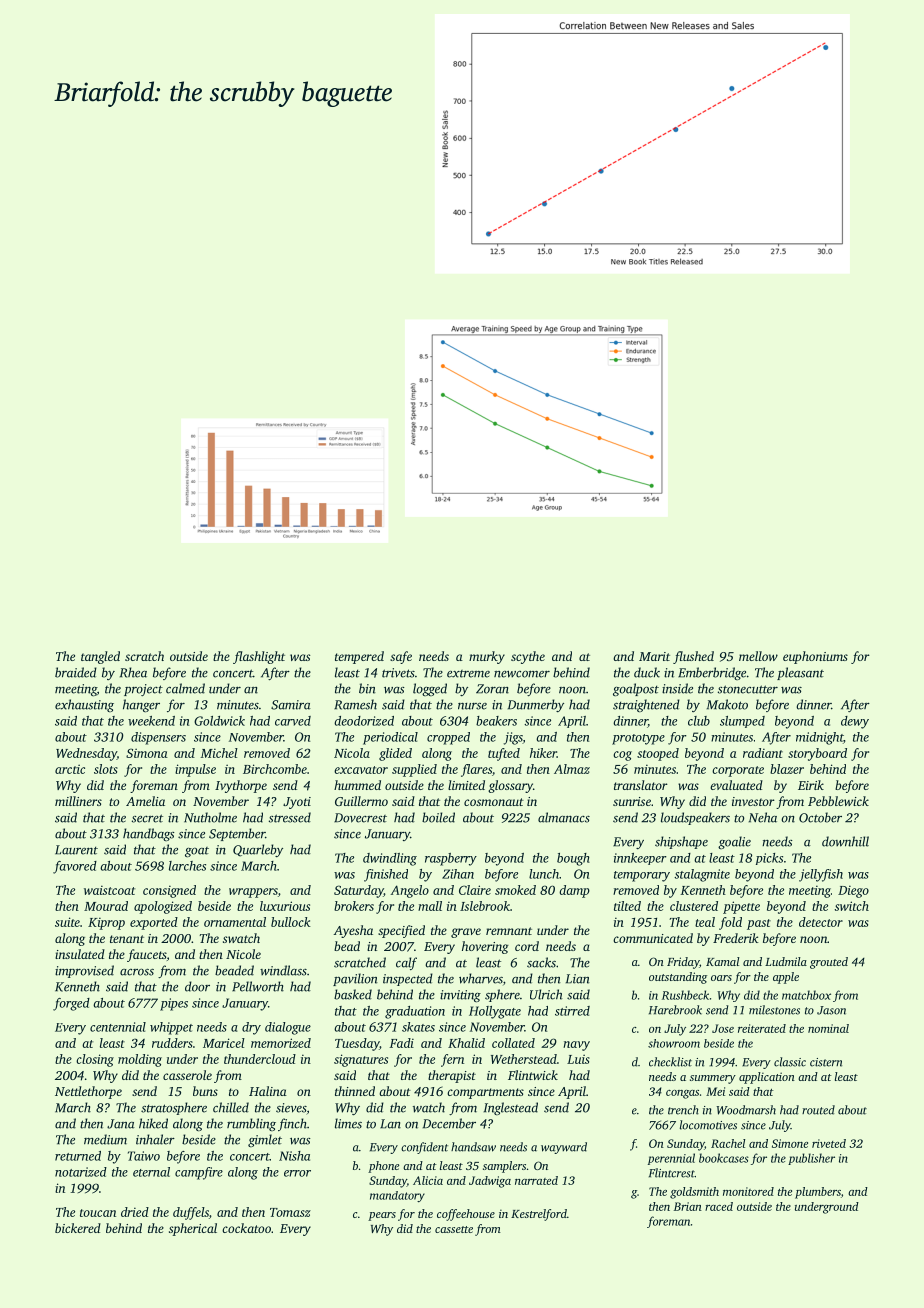 The height and width of the image is (1308, 924). Describe the element at coordinates (815, 657) in the image. I see `euphoniums` at that location.
